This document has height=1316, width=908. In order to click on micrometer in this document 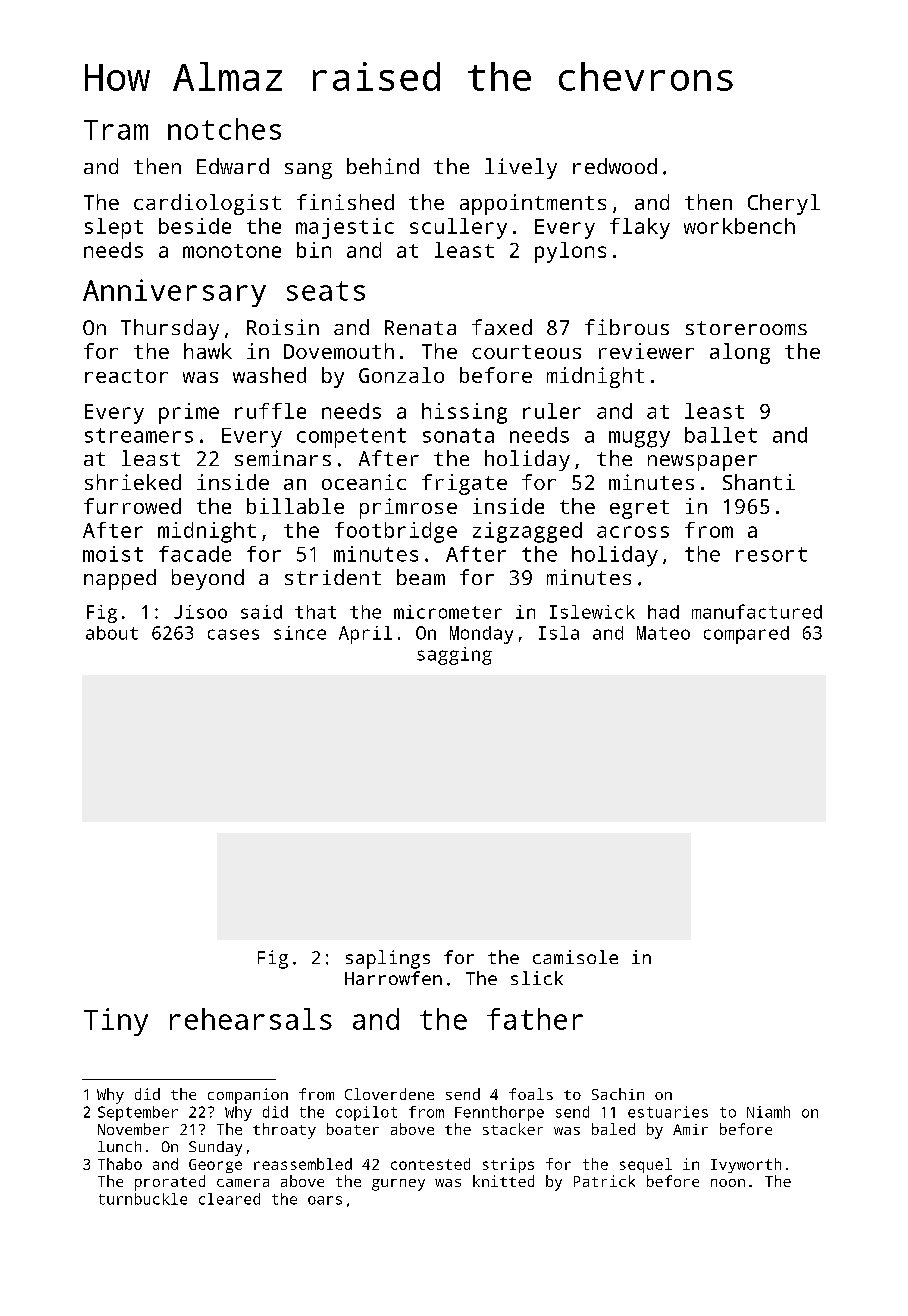, I will do `click(448, 612)`.
